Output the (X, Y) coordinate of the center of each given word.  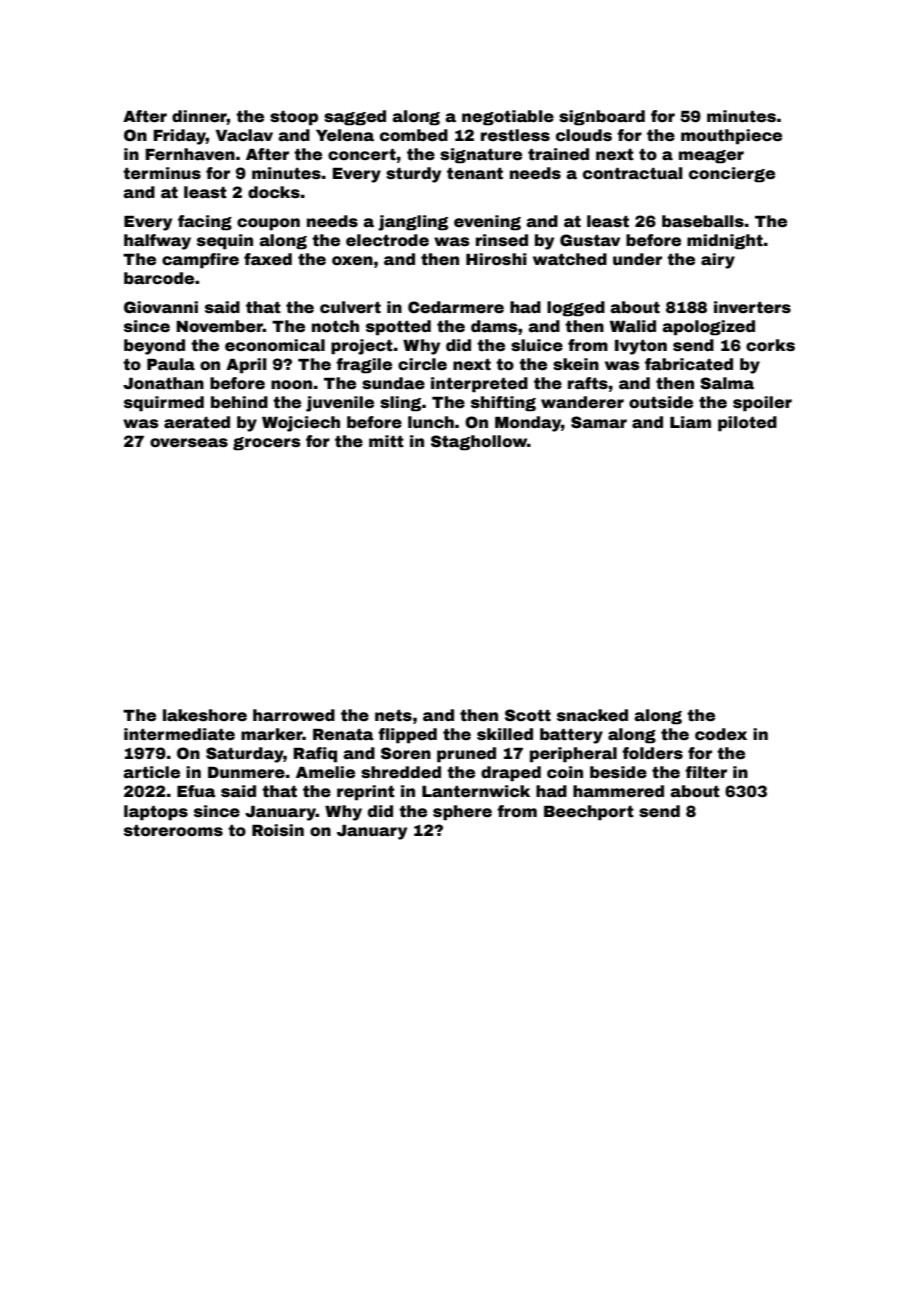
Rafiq (315, 755)
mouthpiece (731, 137)
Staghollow (479, 443)
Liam (690, 422)
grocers (266, 444)
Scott (528, 715)
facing (205, 223)
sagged (355, 118)
